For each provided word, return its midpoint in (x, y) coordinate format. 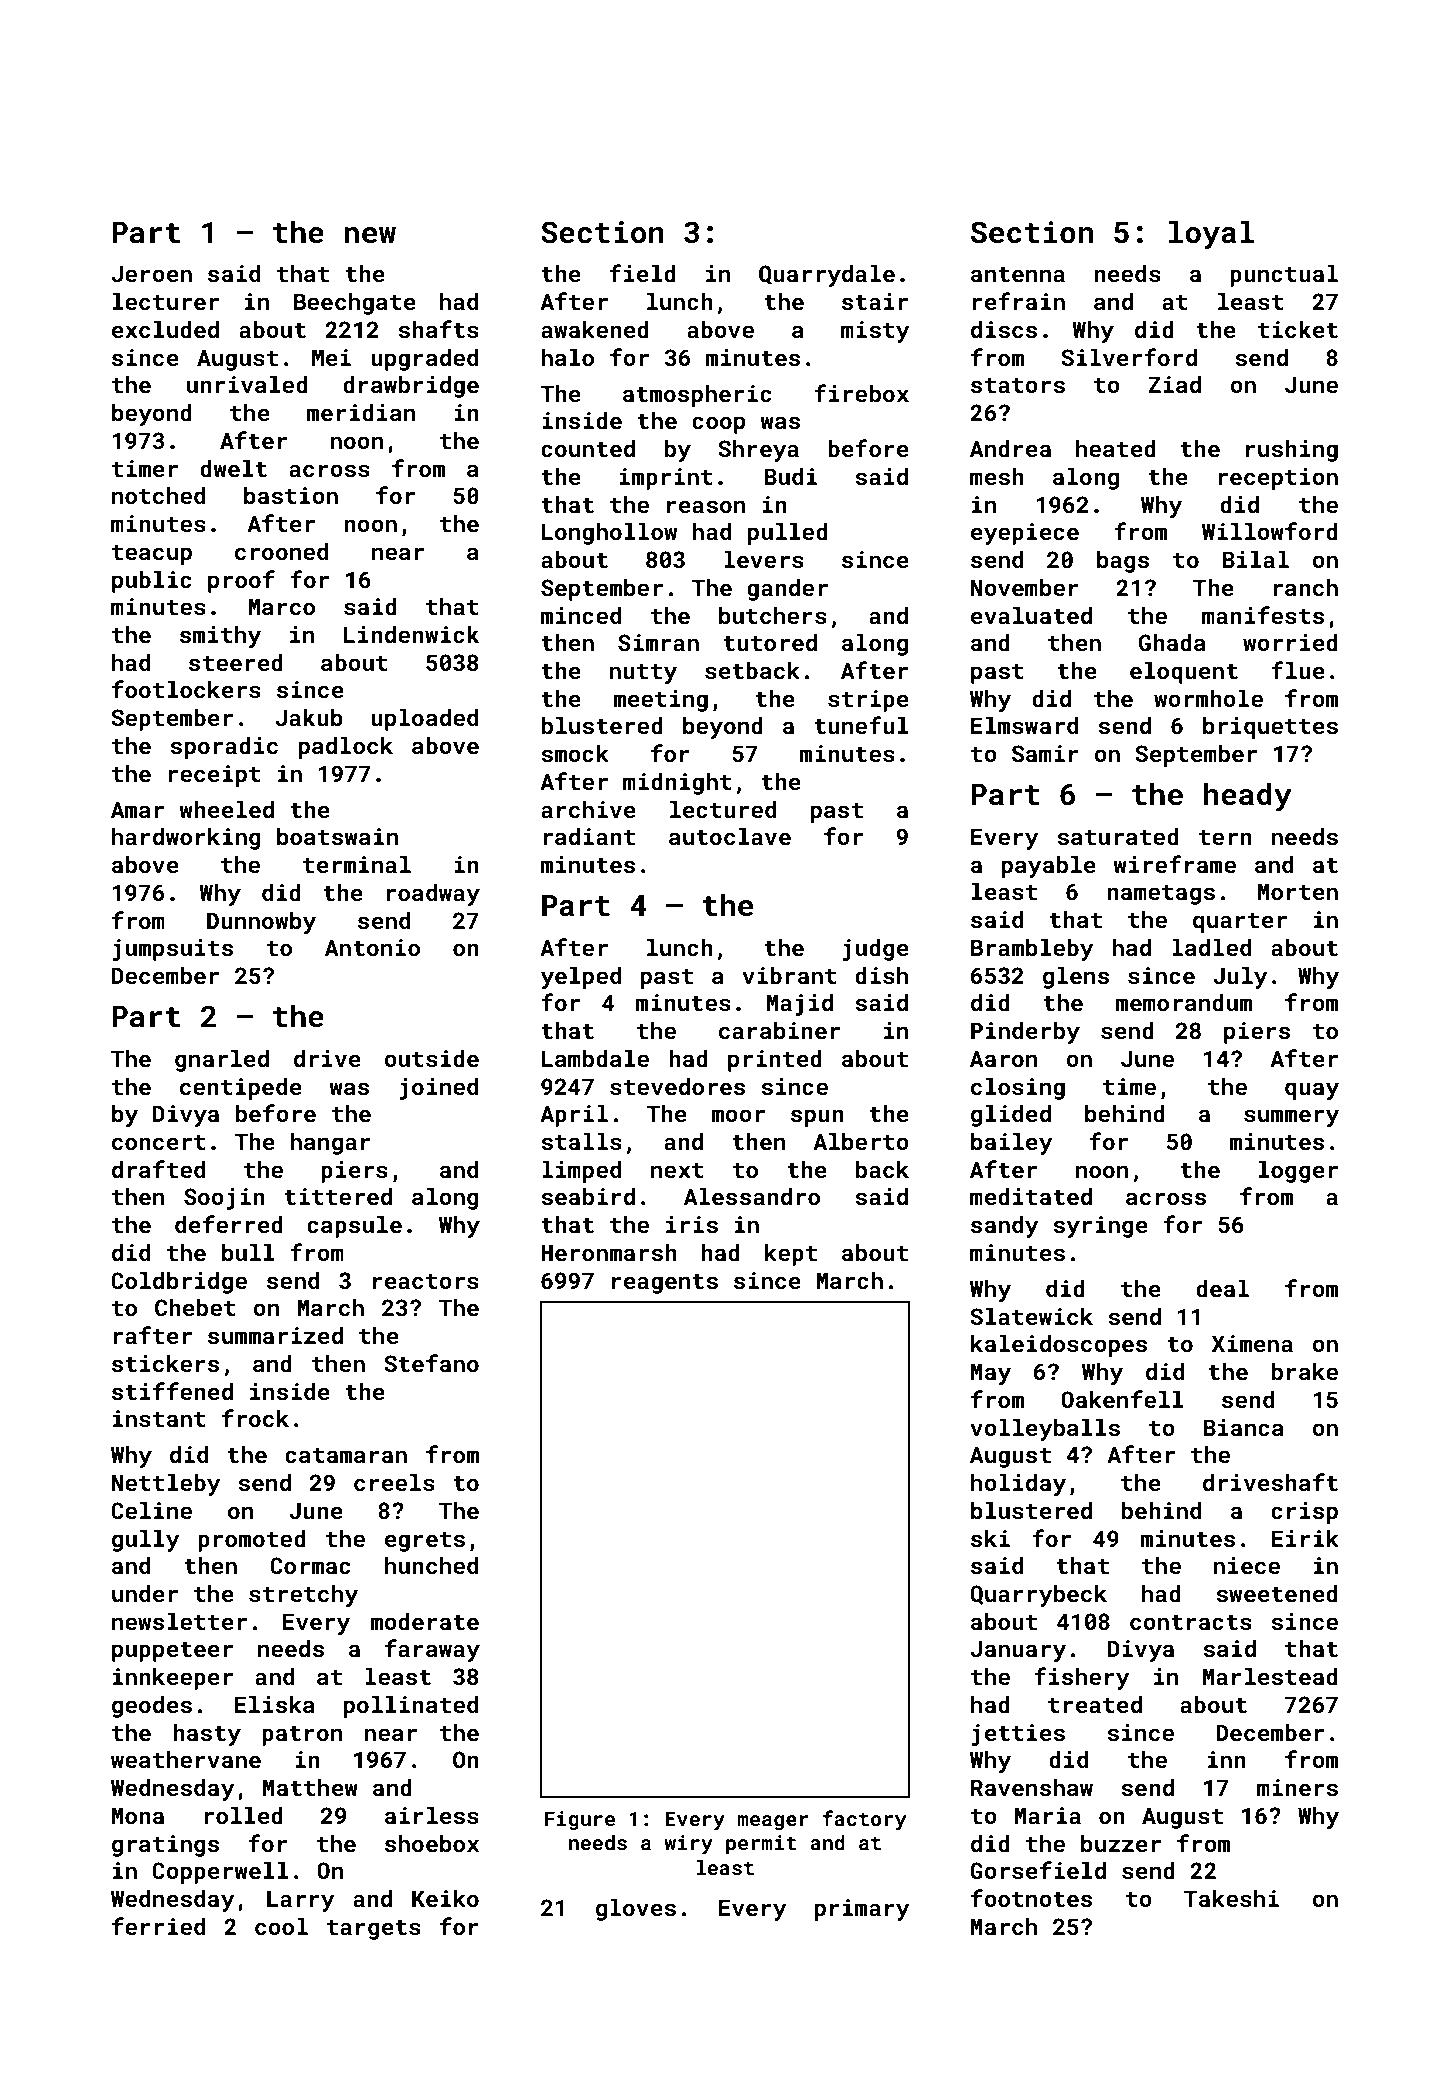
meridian (361, 412)
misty (875, 332)
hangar (331, 1144)
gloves (636, 1910)
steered (236, 662)
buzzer (1121, 1843)
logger (1298, 1172)
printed (775, 1061)
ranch (1305, 587)
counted (588, 448)
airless (432, 1815)
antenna (1018, 274)
